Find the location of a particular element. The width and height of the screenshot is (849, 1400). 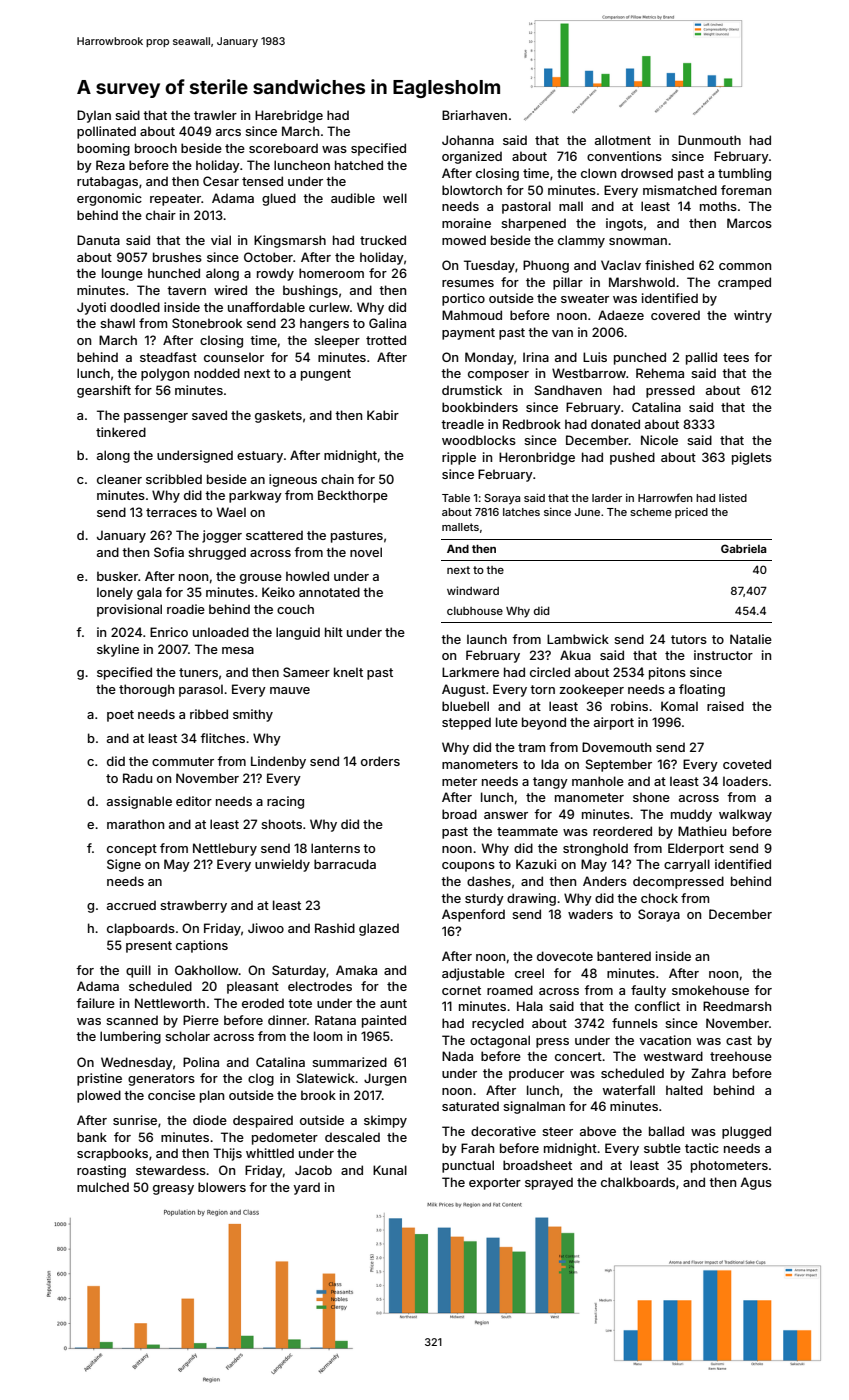

allotment is located at coordinates (623, 140).
